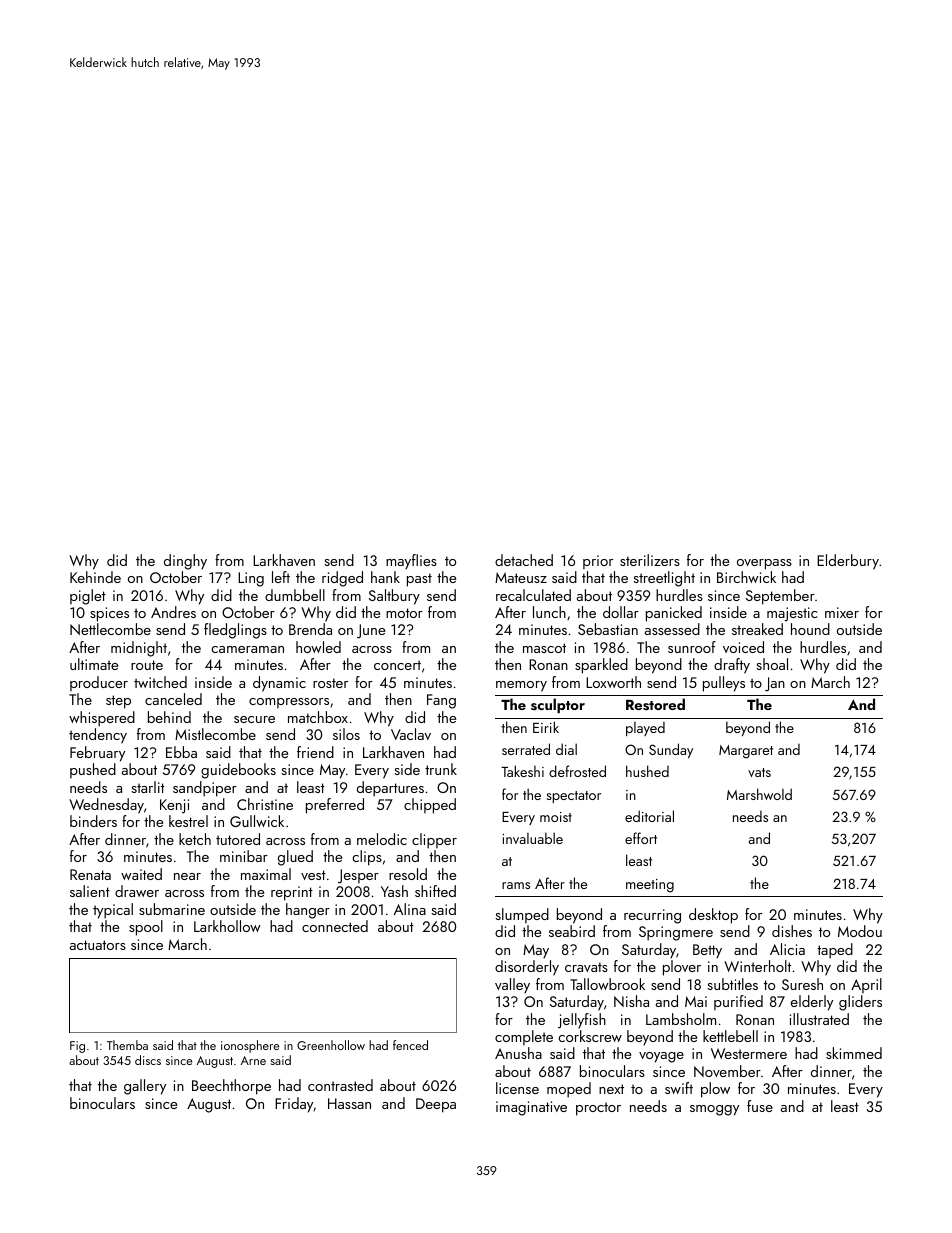 This page has height=1233, width=952. Describe the element at coordinates (775, 684) in the page. I see `Jan` at that location.
